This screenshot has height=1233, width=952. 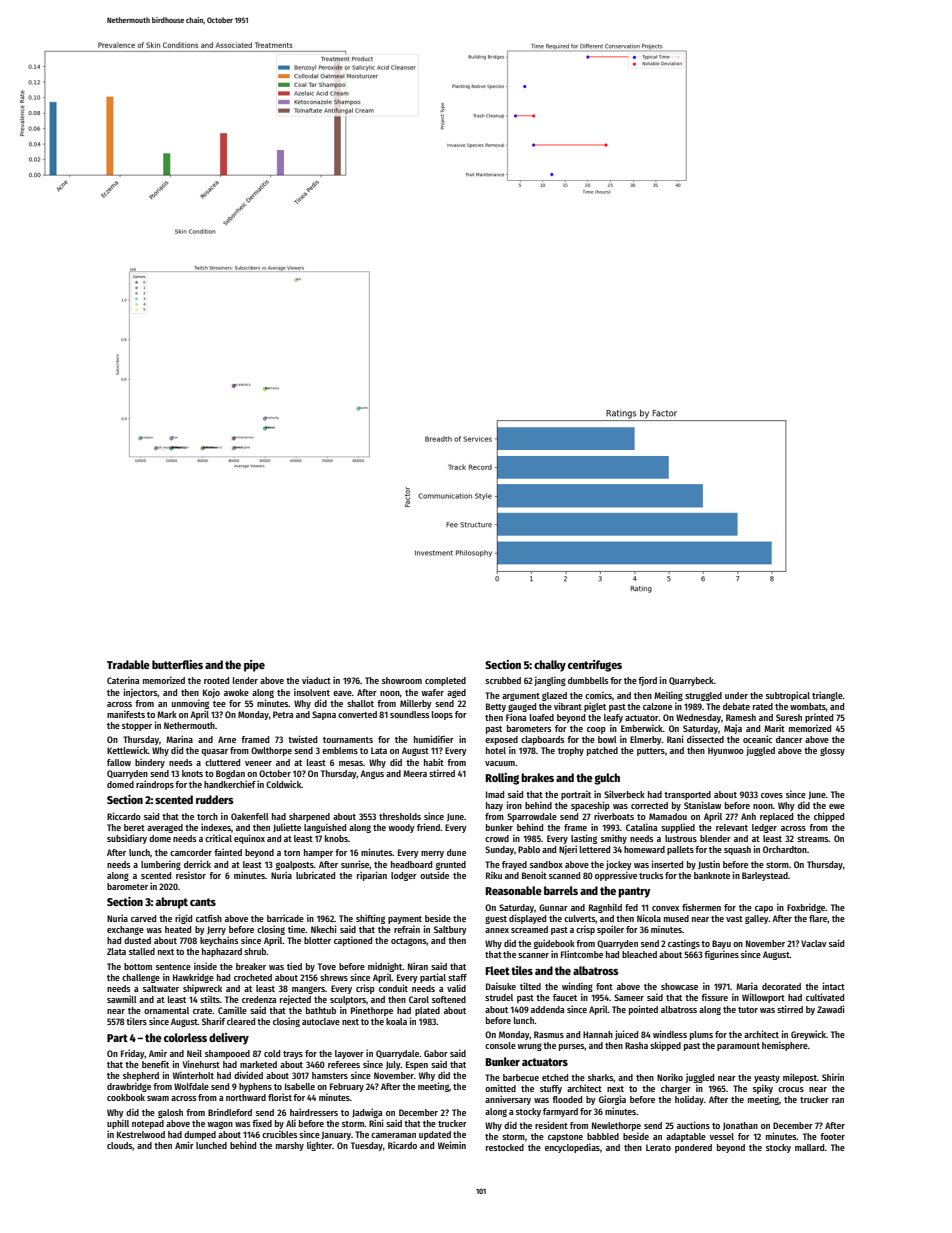 I want to click on Anh, so click(x=748, y=816).
